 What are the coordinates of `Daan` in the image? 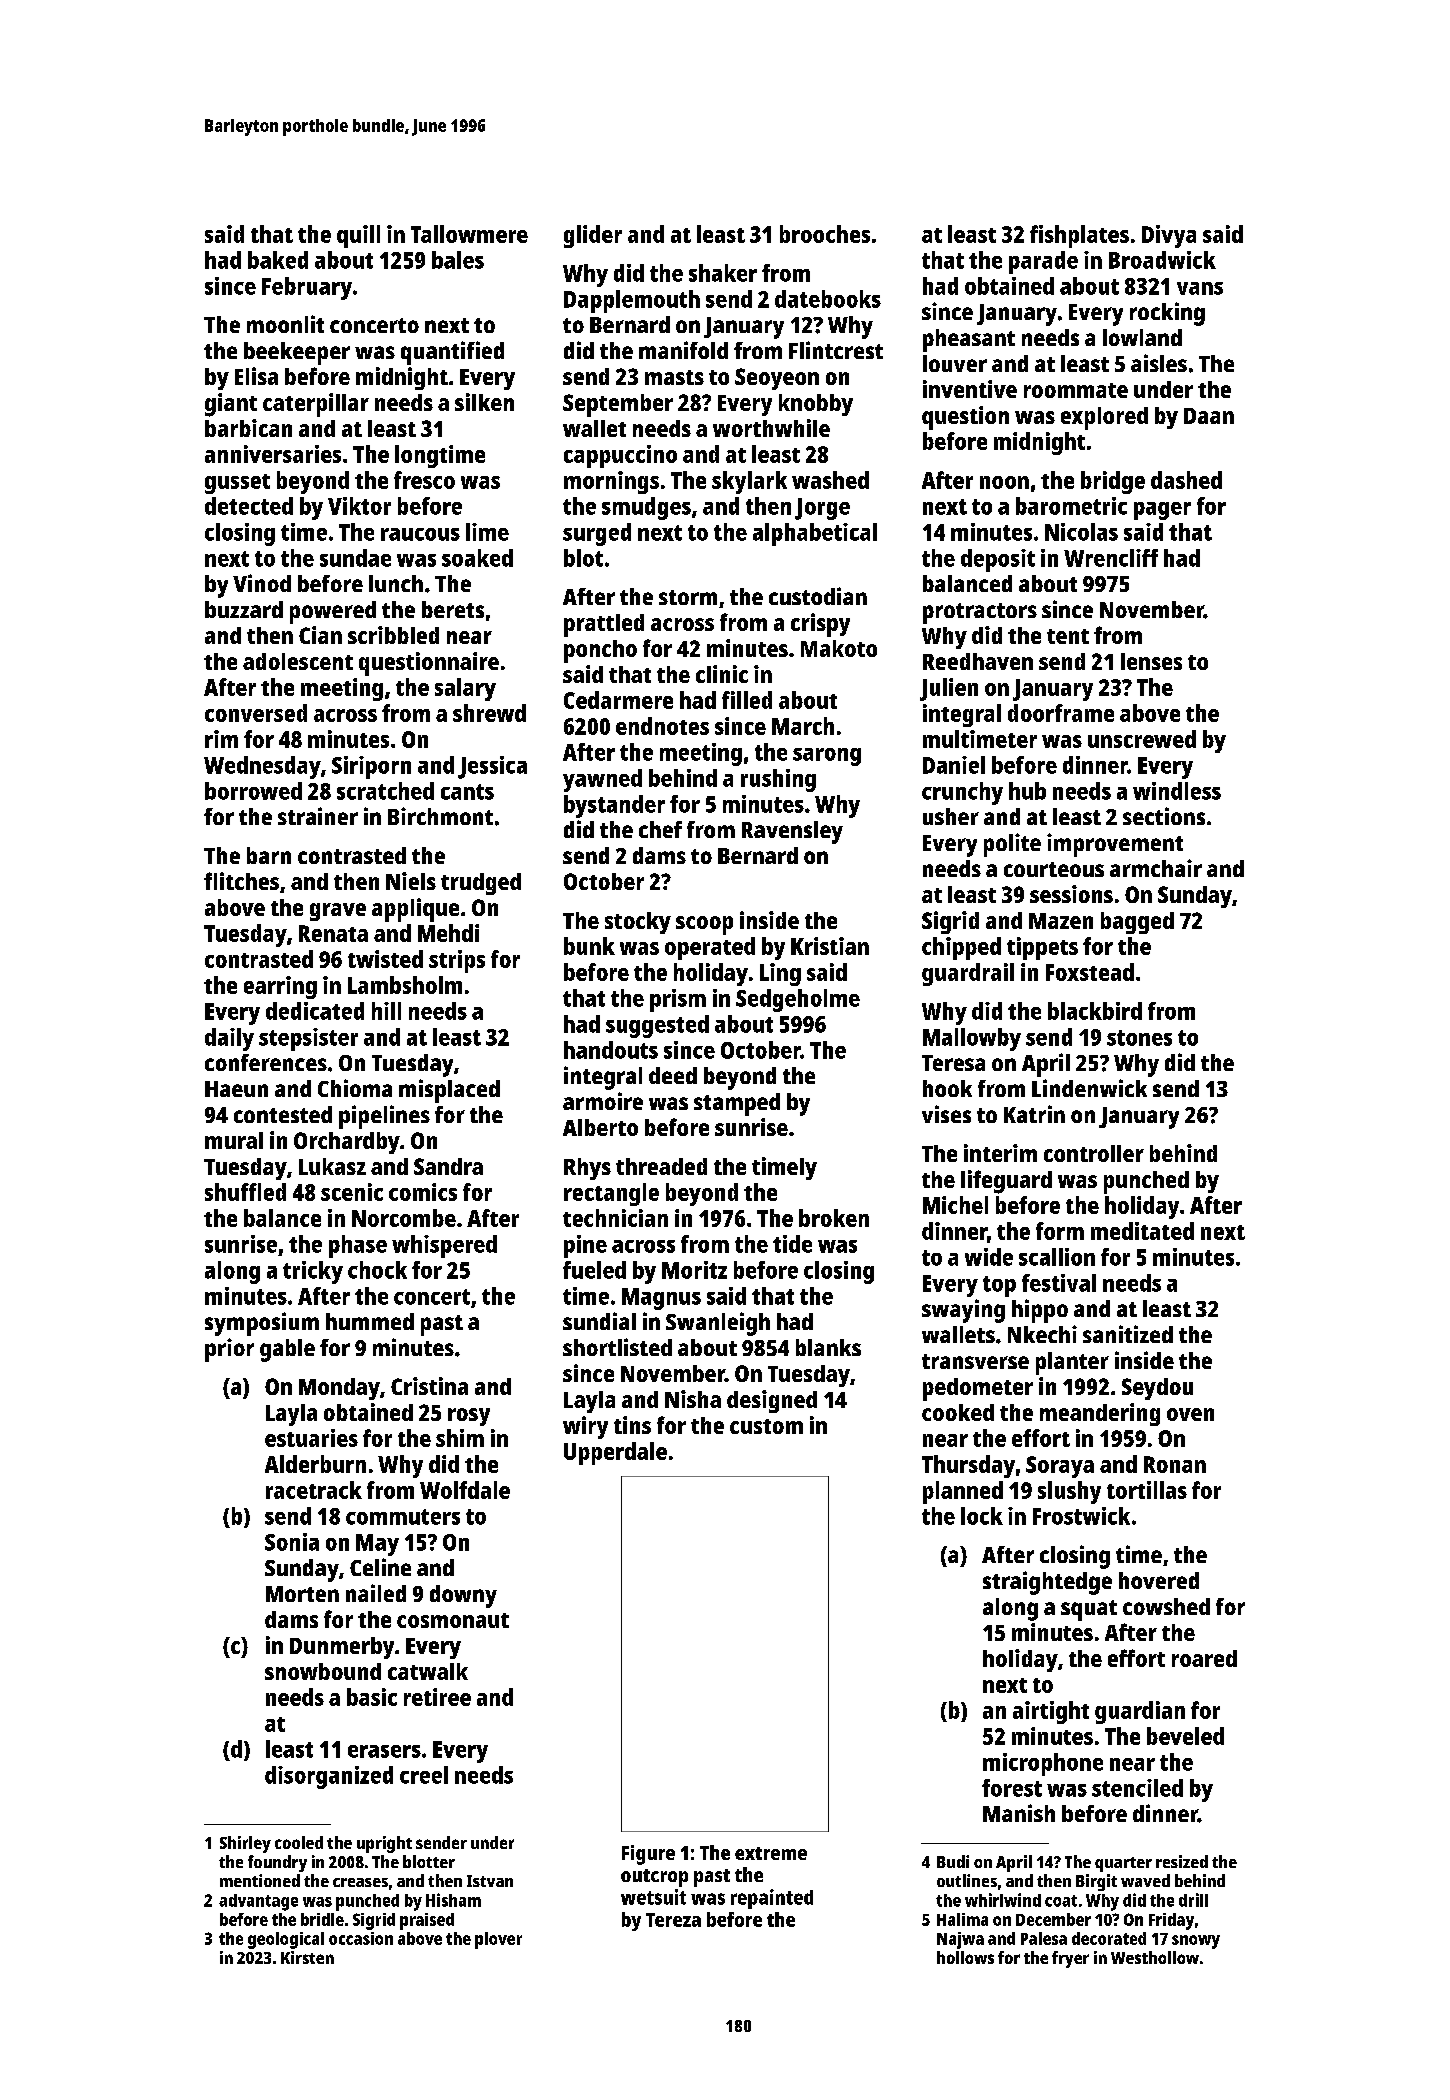 It's located at (1209, 416).
